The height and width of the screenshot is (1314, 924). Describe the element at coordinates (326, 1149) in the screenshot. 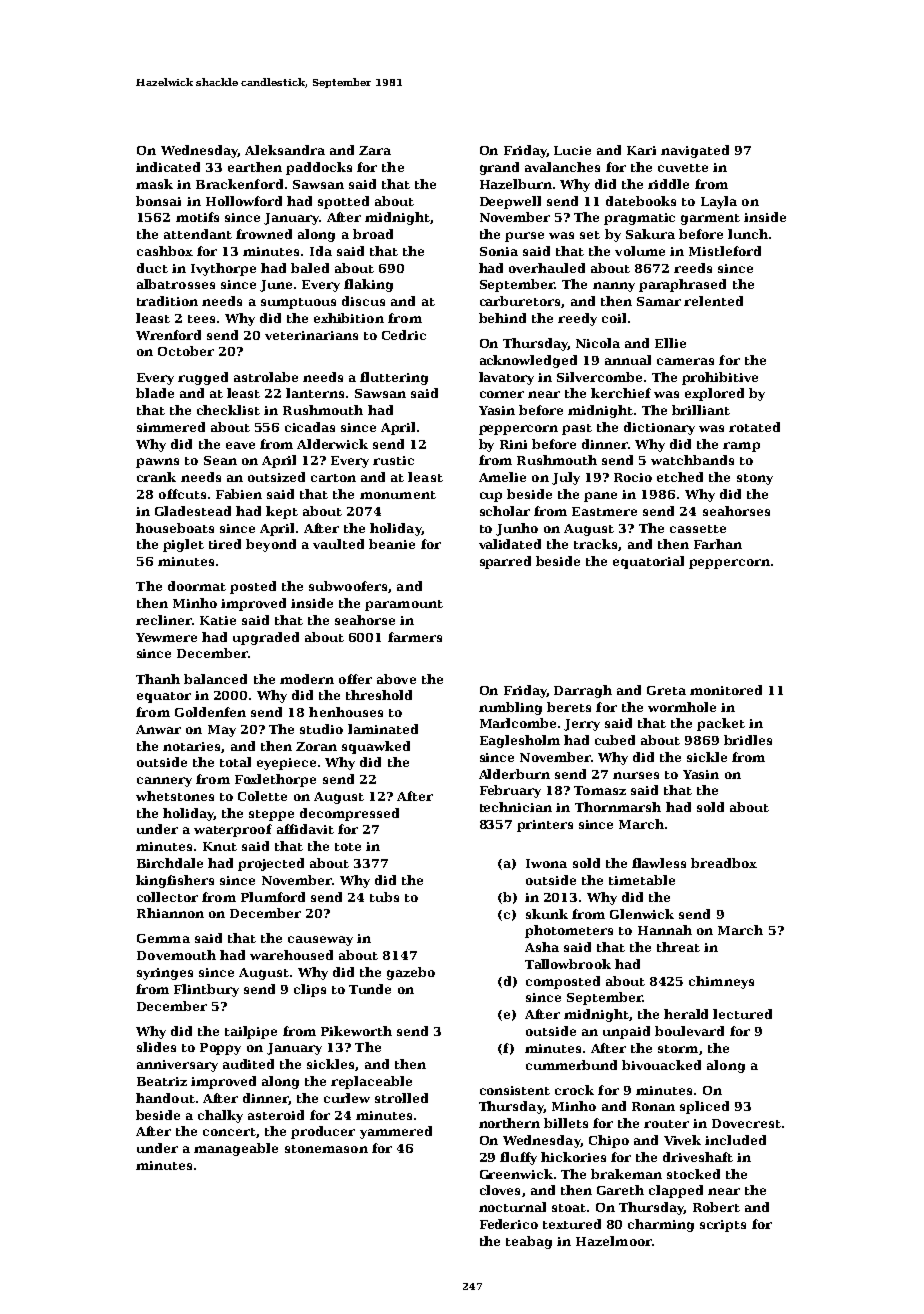

I see `stonemason` at that location.
